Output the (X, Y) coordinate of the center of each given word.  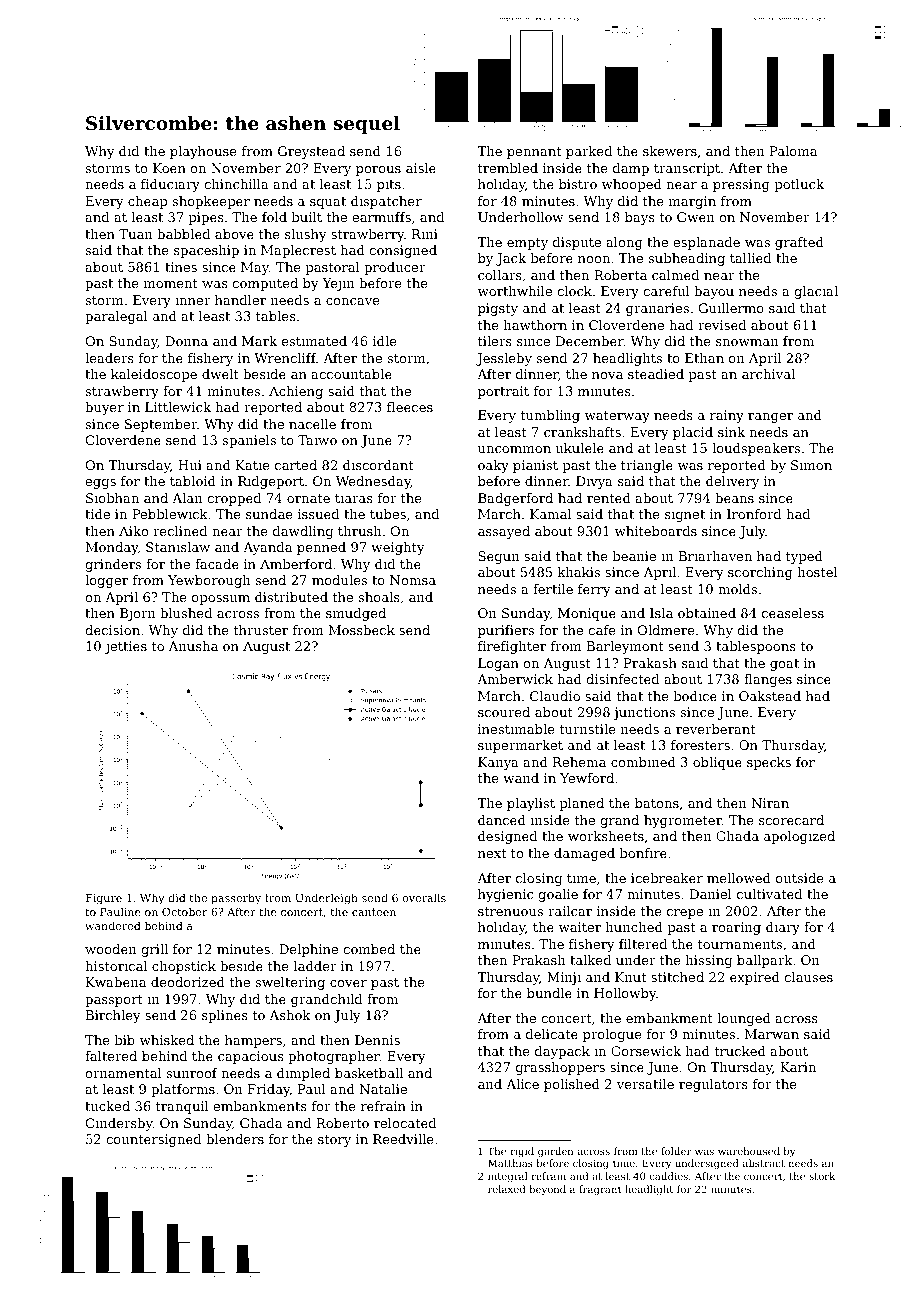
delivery (732, 482)
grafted (799, 243)
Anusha (193, 646)
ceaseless (793, 613)
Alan (187, 498)
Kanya (498, 763)
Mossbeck (362, 630)
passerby (236, 899)
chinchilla (236, 184)
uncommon (514, 449)
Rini (425, 234)
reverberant (715, 729)
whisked (167, 1040)
